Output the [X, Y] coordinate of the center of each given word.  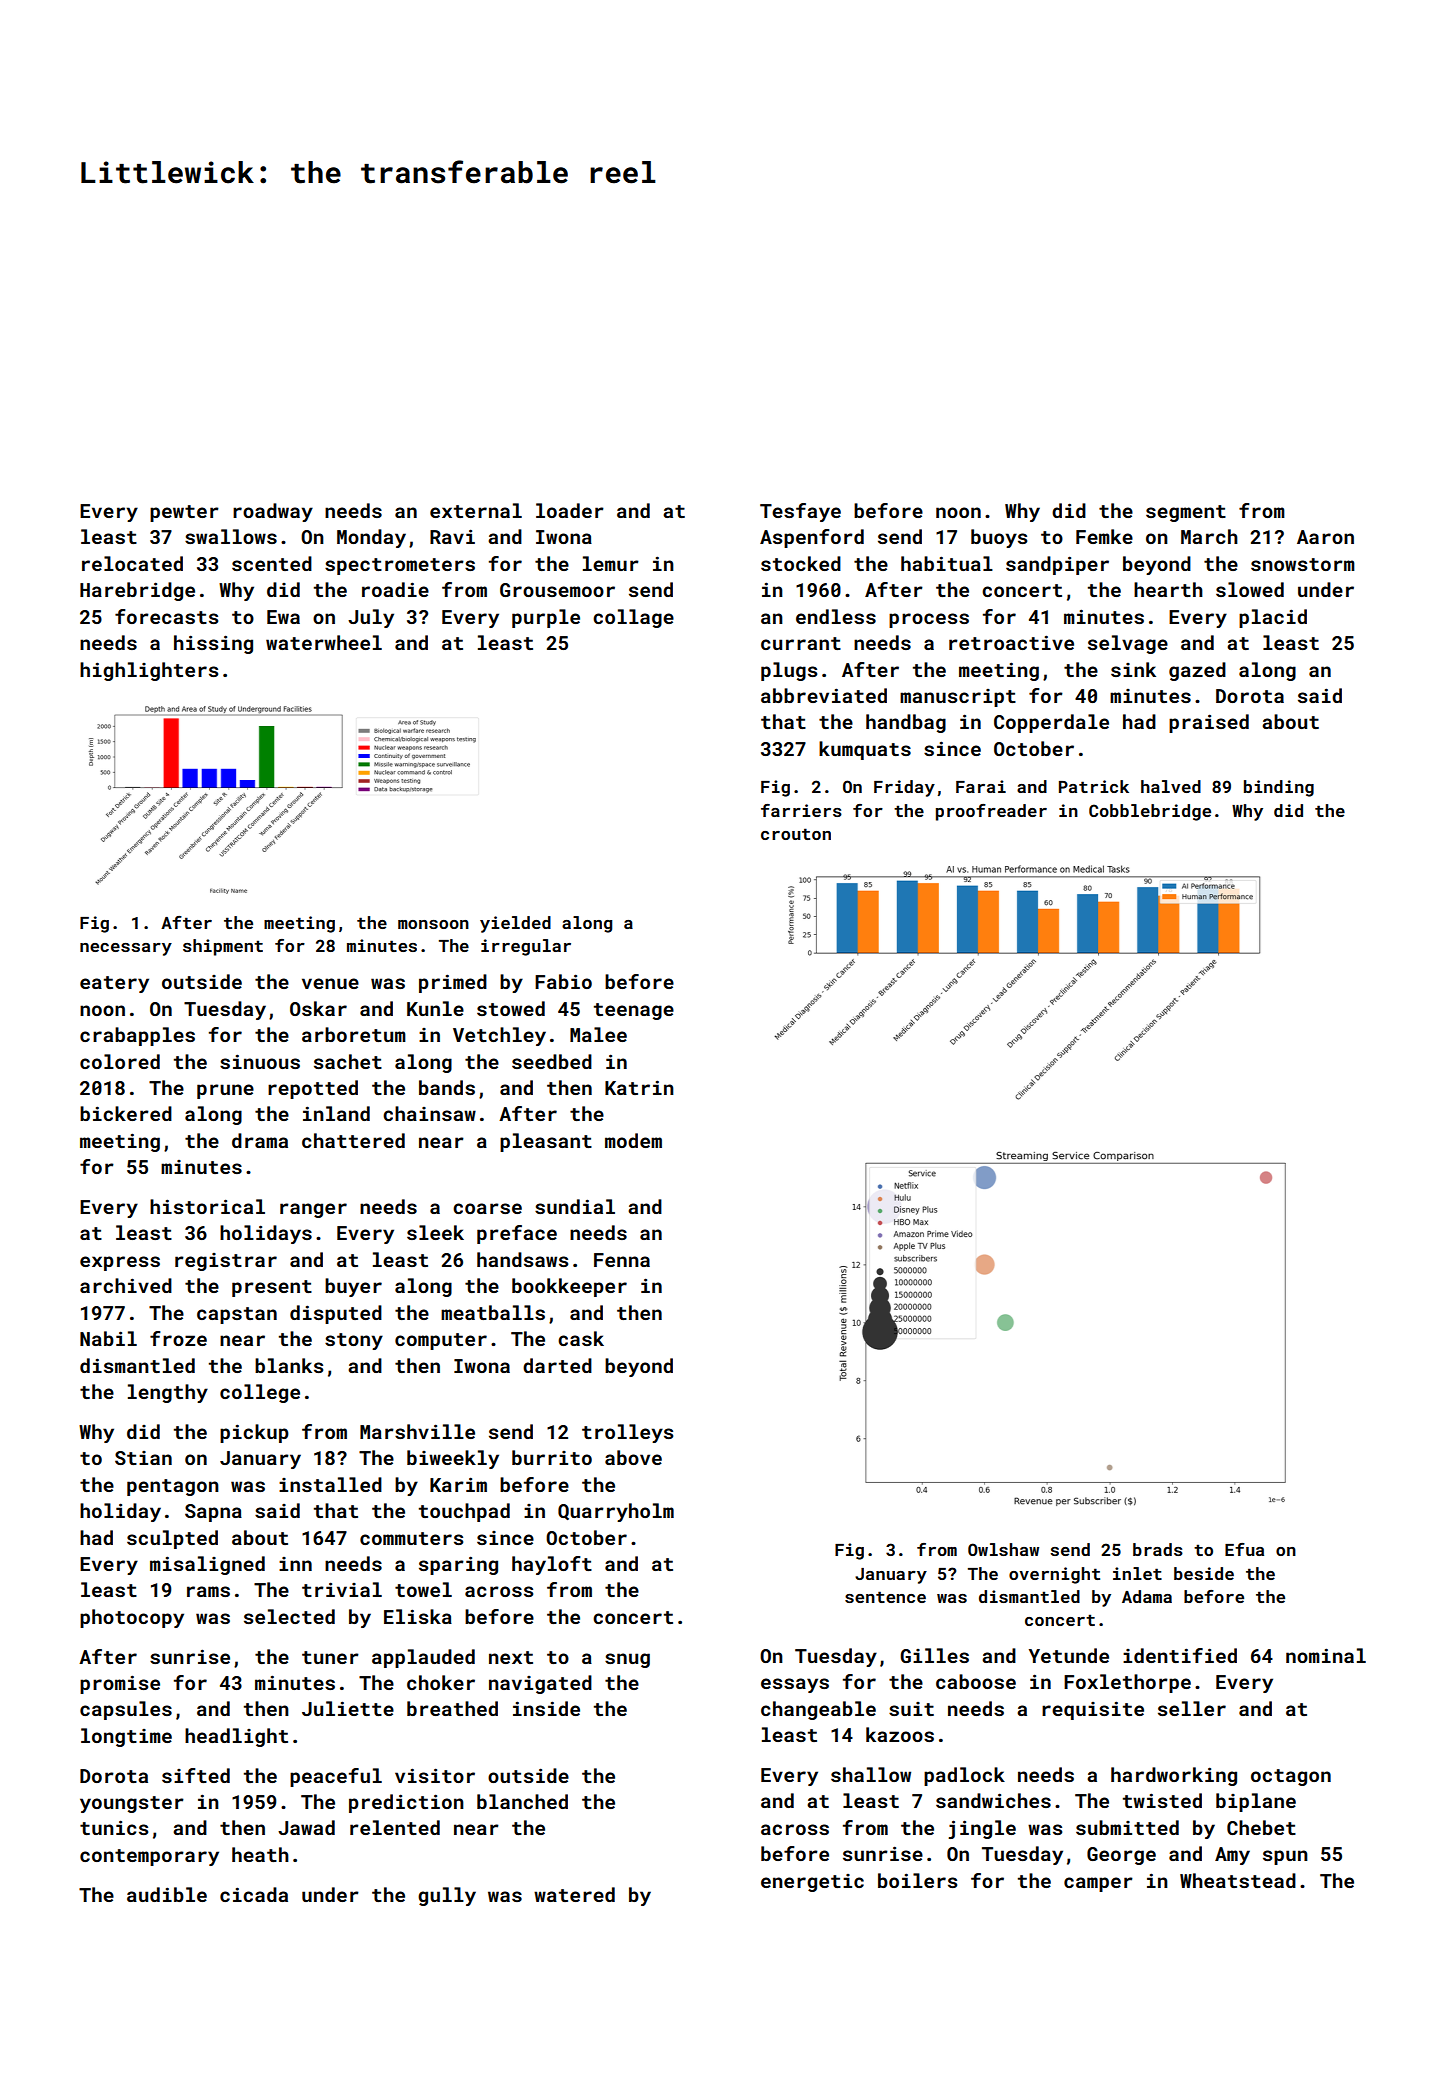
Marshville [417, 1431]
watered [574, 1894]
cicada [254, 1894]
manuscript [958, 698]
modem [633, 1140]
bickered [126, 1113]
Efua [1244, 1549]
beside [1204, 1573]
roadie [395, 589]
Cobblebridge [1150, 812]
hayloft [552, 1565]
